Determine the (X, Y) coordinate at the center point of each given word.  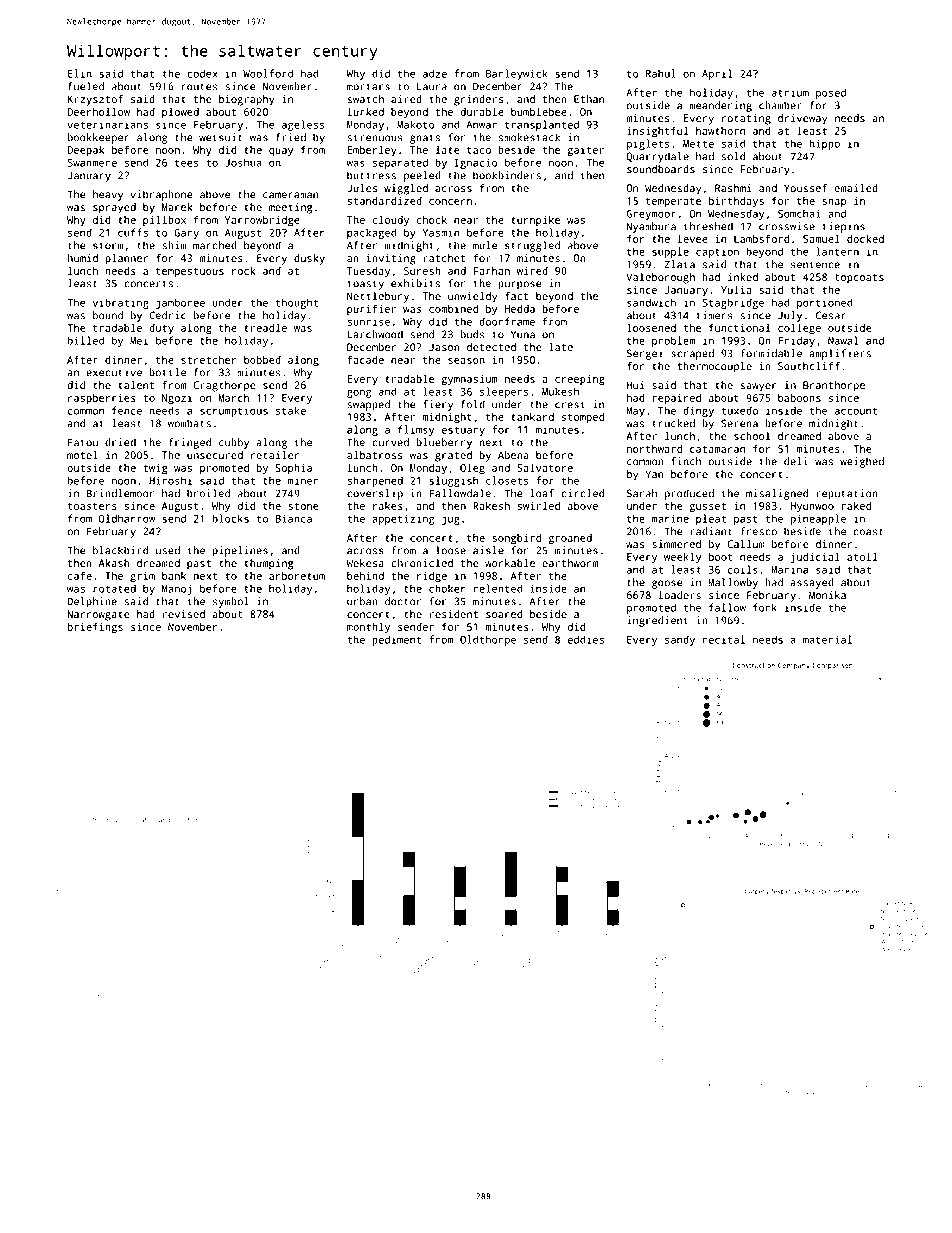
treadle (265, 327)
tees (186, 163)
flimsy (416, 430)
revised (184, 614)
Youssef (805, 188)
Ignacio (476, 163)
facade (365, 359)
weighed (862, 462)
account (856, 411)
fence (127, 410)
